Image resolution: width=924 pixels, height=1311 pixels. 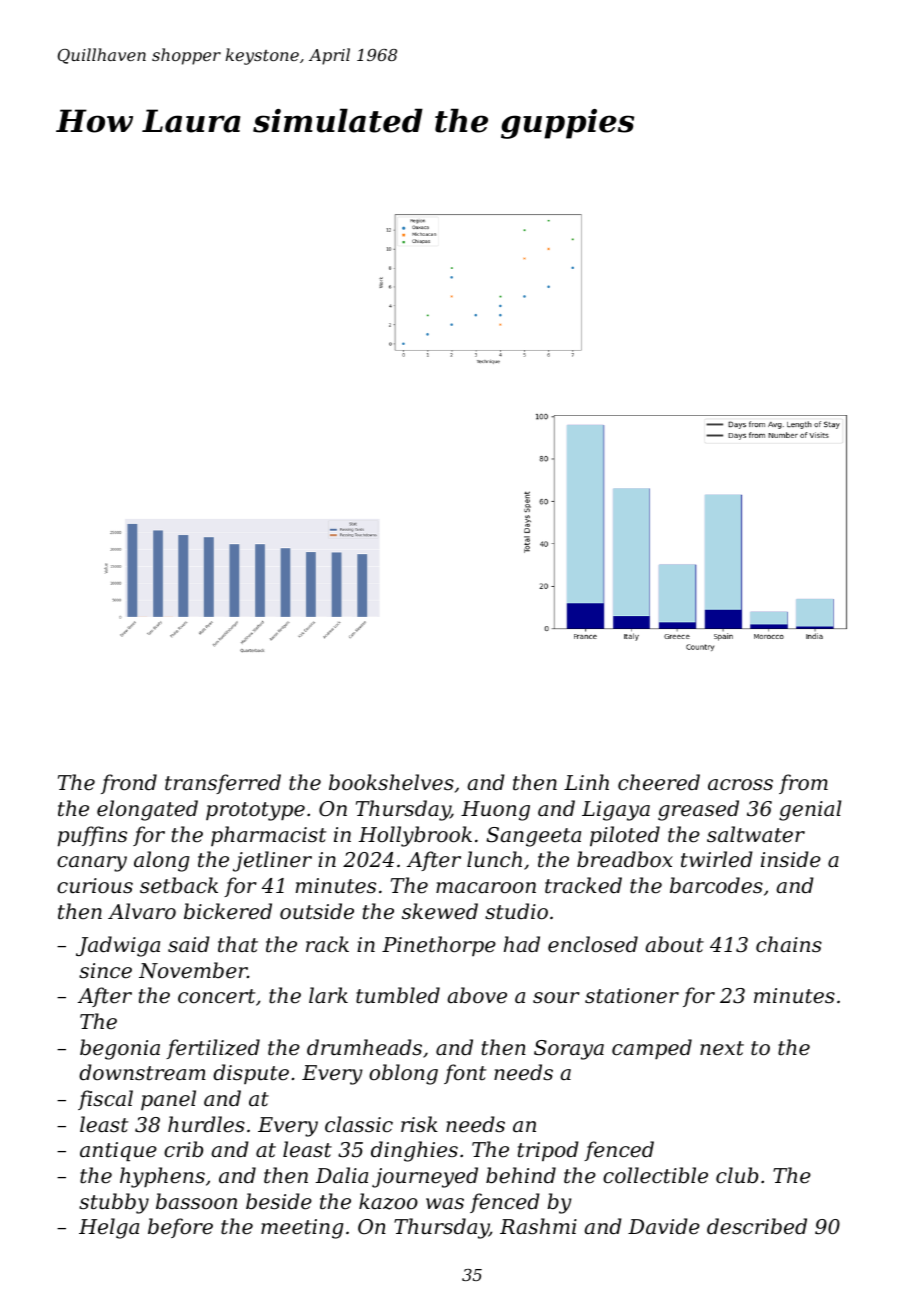 I want to click on about, so click(x=674, y=944).
